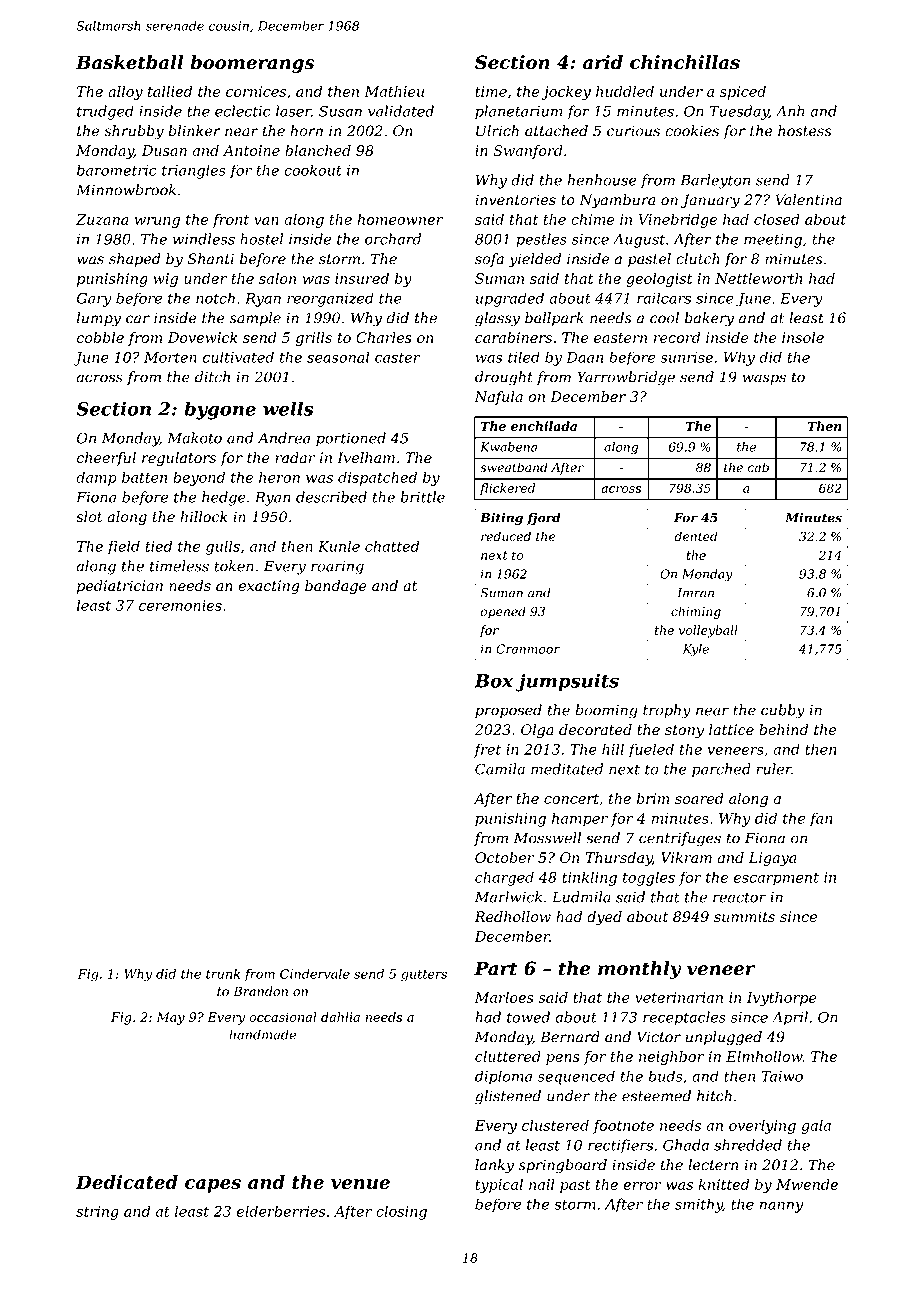 The height and width of the screenshot is (1308, 924). Describe the element at coordinates (790, 111) in the screenshot. I see `Anh` at that location.
